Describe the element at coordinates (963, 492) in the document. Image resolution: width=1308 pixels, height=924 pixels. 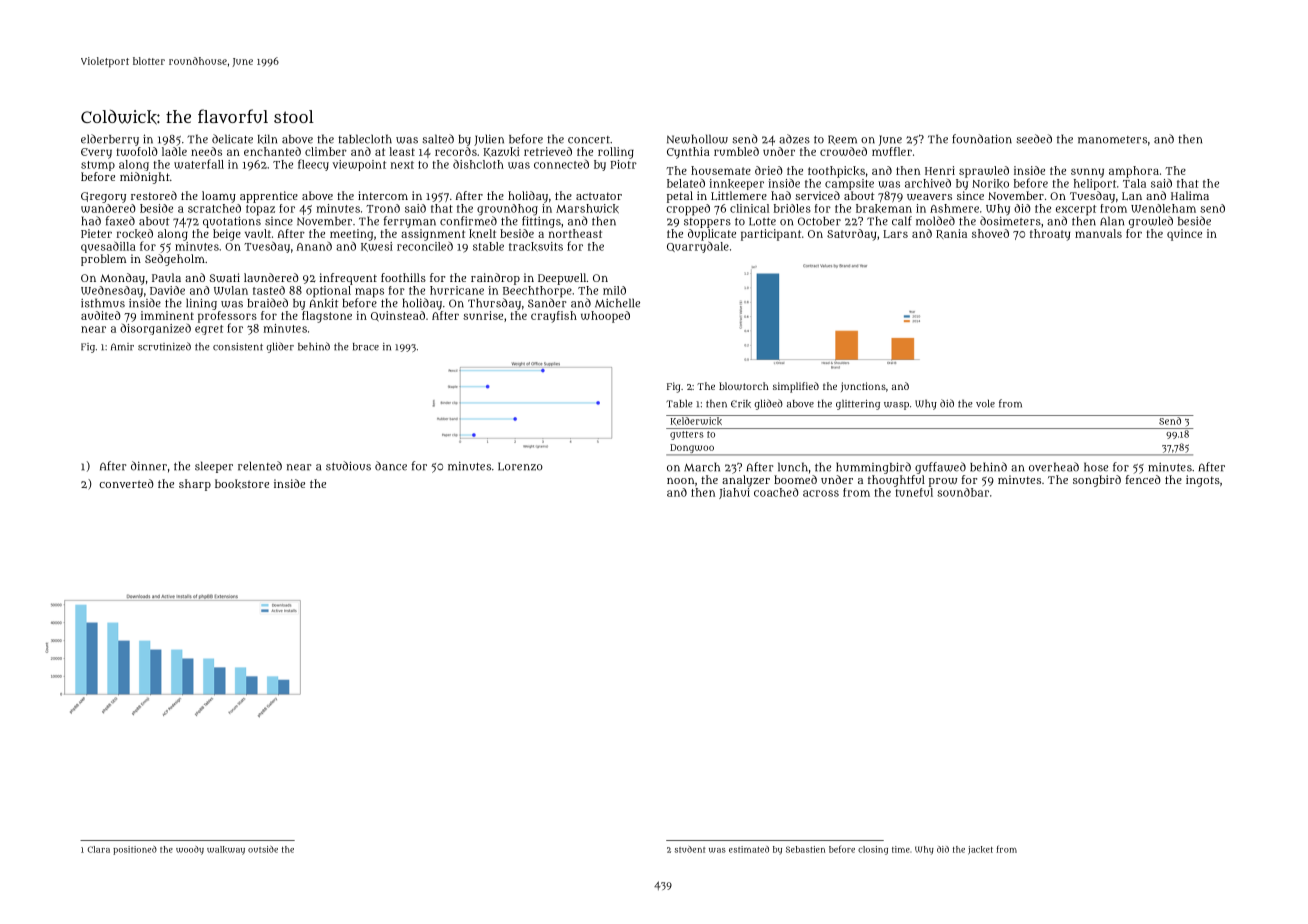
I see `soundbar` at that location.
